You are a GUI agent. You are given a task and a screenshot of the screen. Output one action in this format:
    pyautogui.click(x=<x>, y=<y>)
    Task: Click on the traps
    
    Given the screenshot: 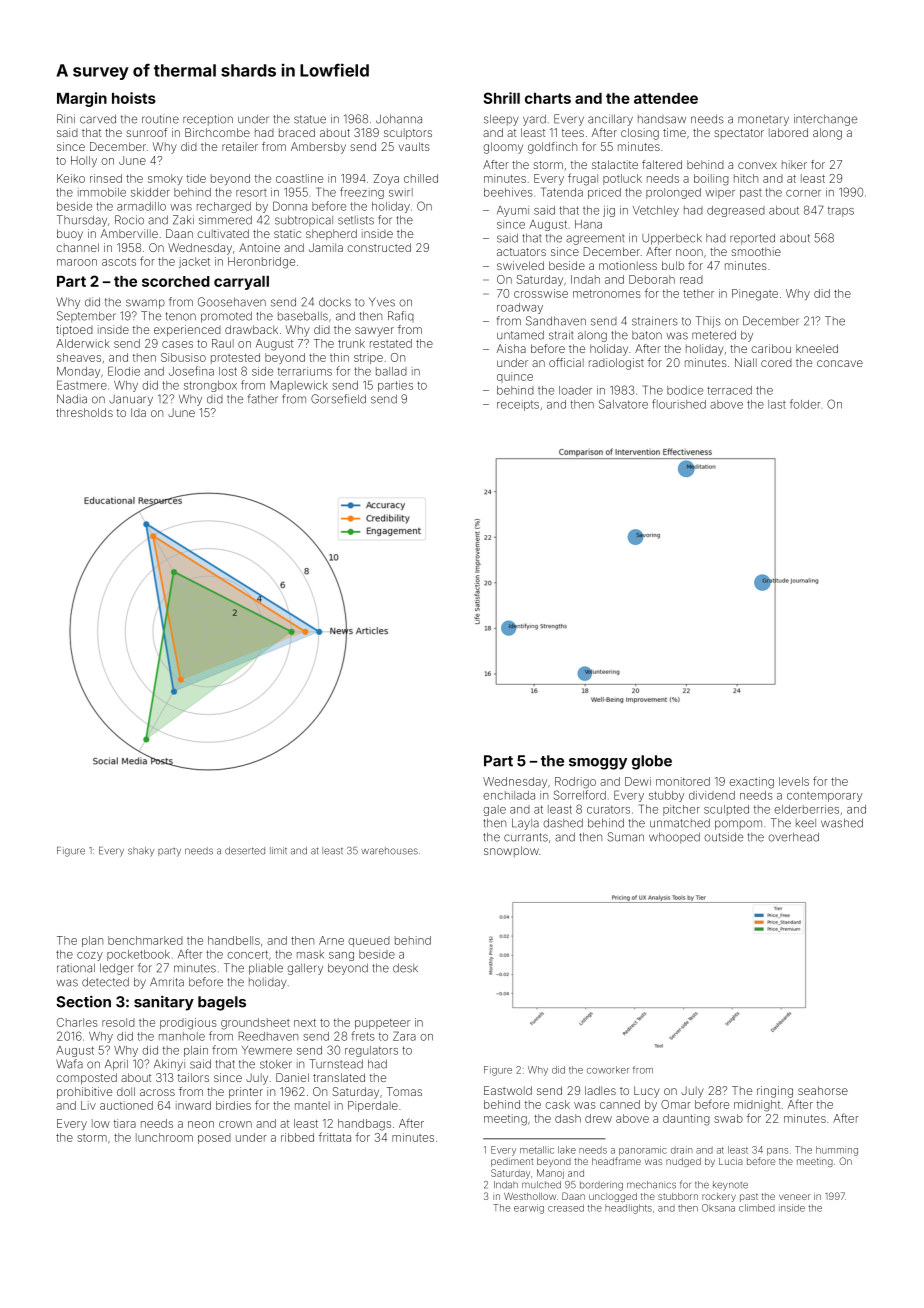 What is the action you would take?
    pyautogui.click(x=841, y=211)
